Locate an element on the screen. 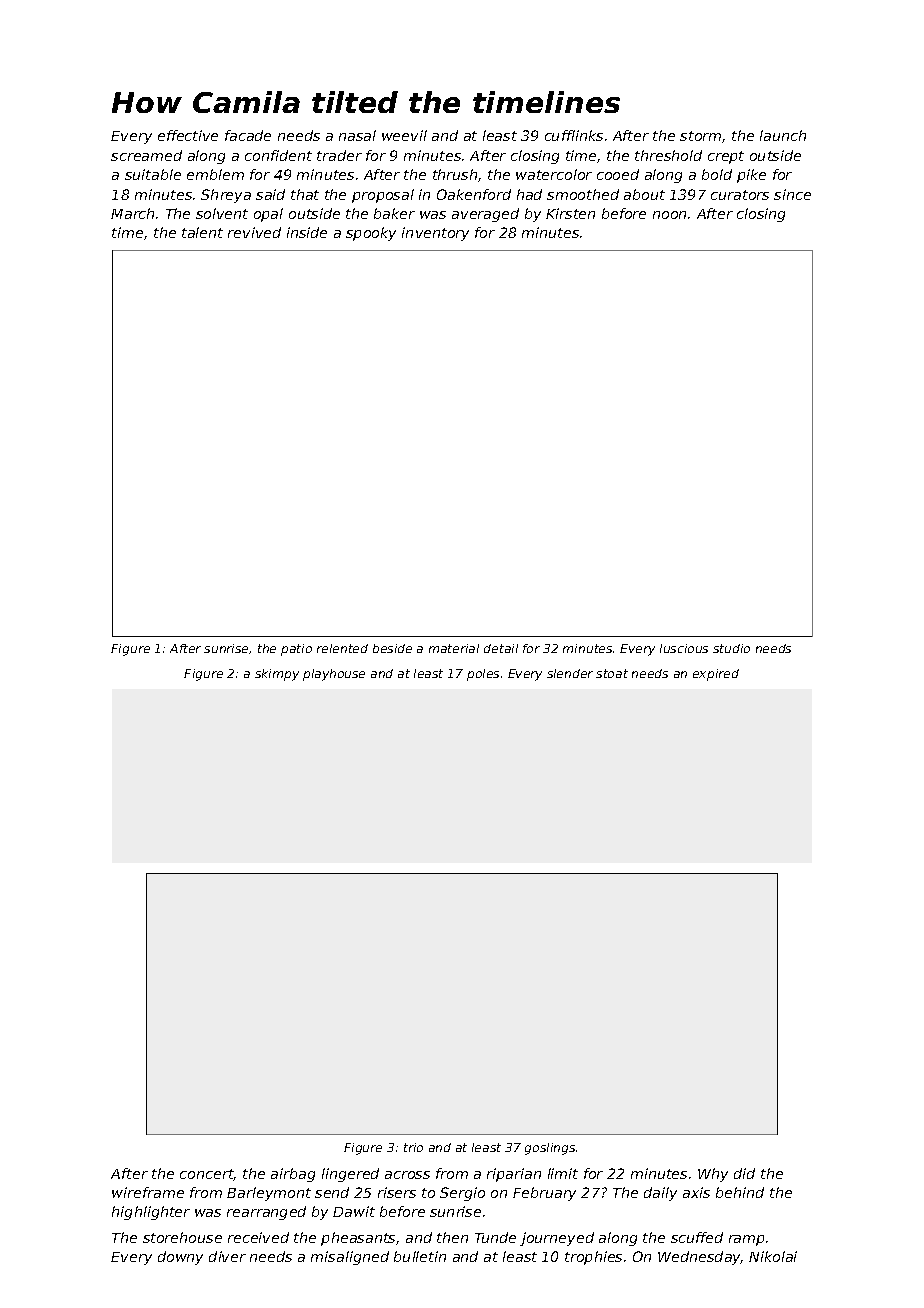 The width and height of the screenshot is (924, 1308). expired is located at coordinates (716, 675).
